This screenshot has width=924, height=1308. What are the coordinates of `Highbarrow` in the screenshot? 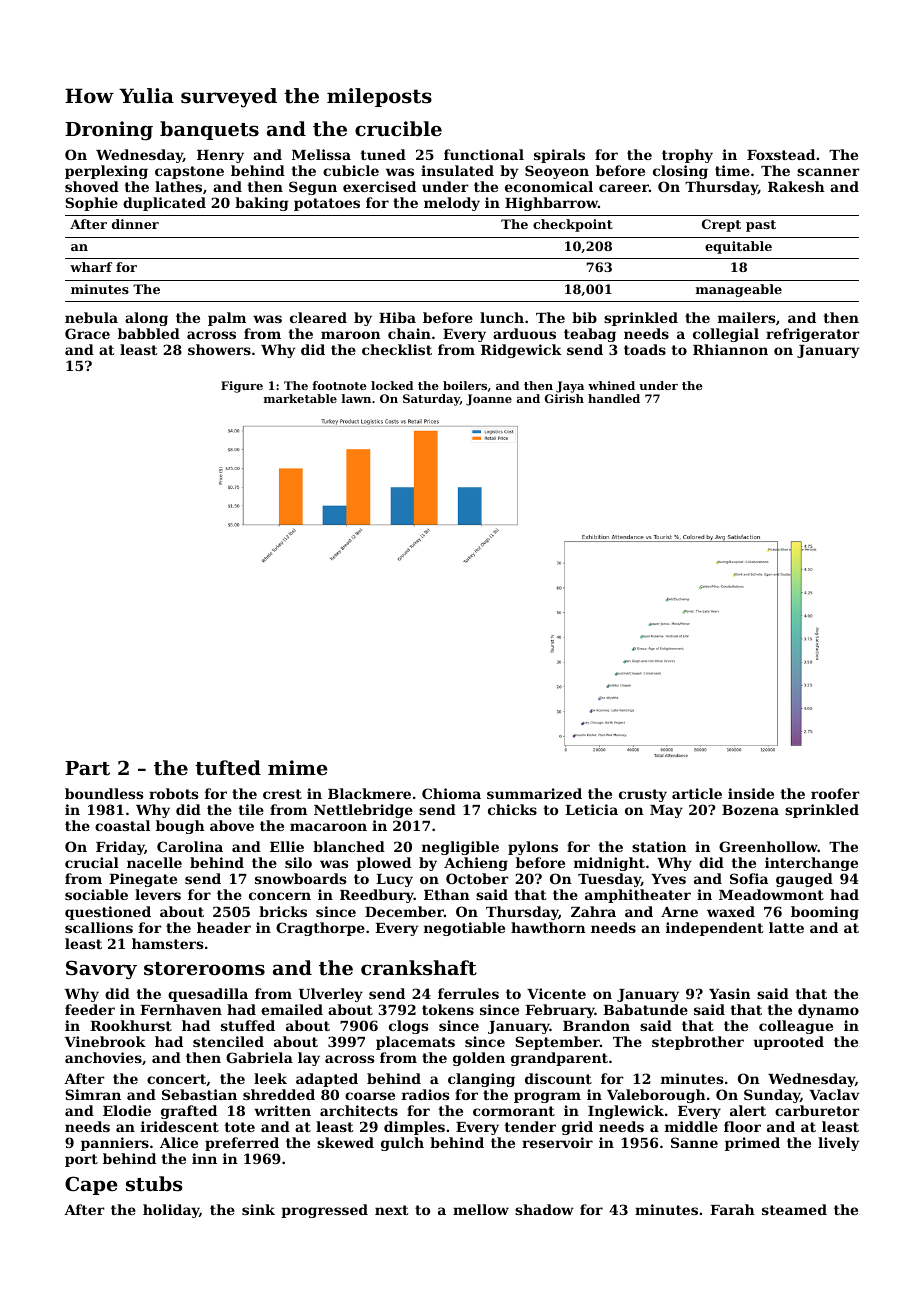 It's located at (551, 204).
